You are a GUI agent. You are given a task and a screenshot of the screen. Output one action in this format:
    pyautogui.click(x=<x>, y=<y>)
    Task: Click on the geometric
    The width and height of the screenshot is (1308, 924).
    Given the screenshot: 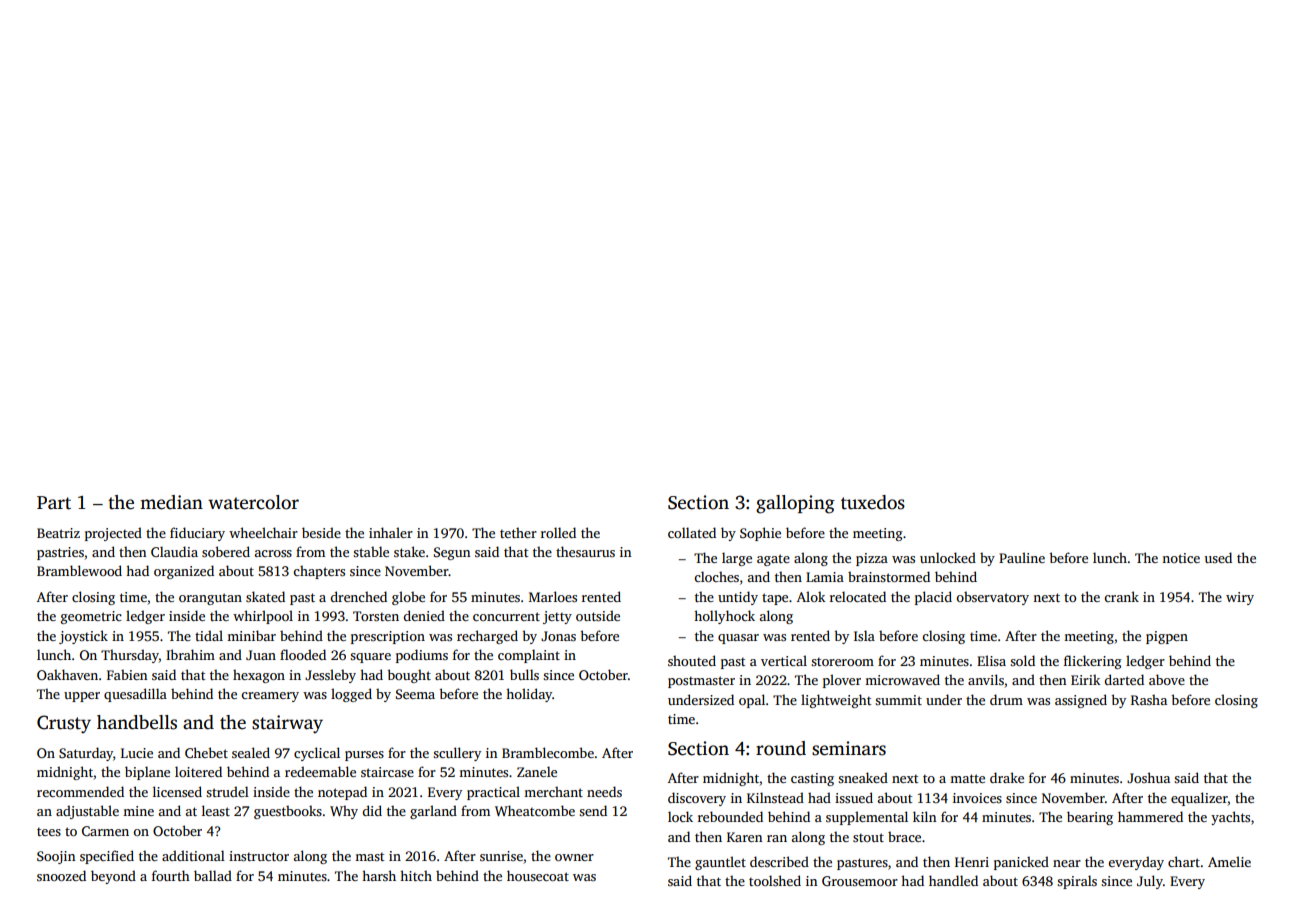 What is the action you would take?
    pyautogui.click(x=91, y=617)
